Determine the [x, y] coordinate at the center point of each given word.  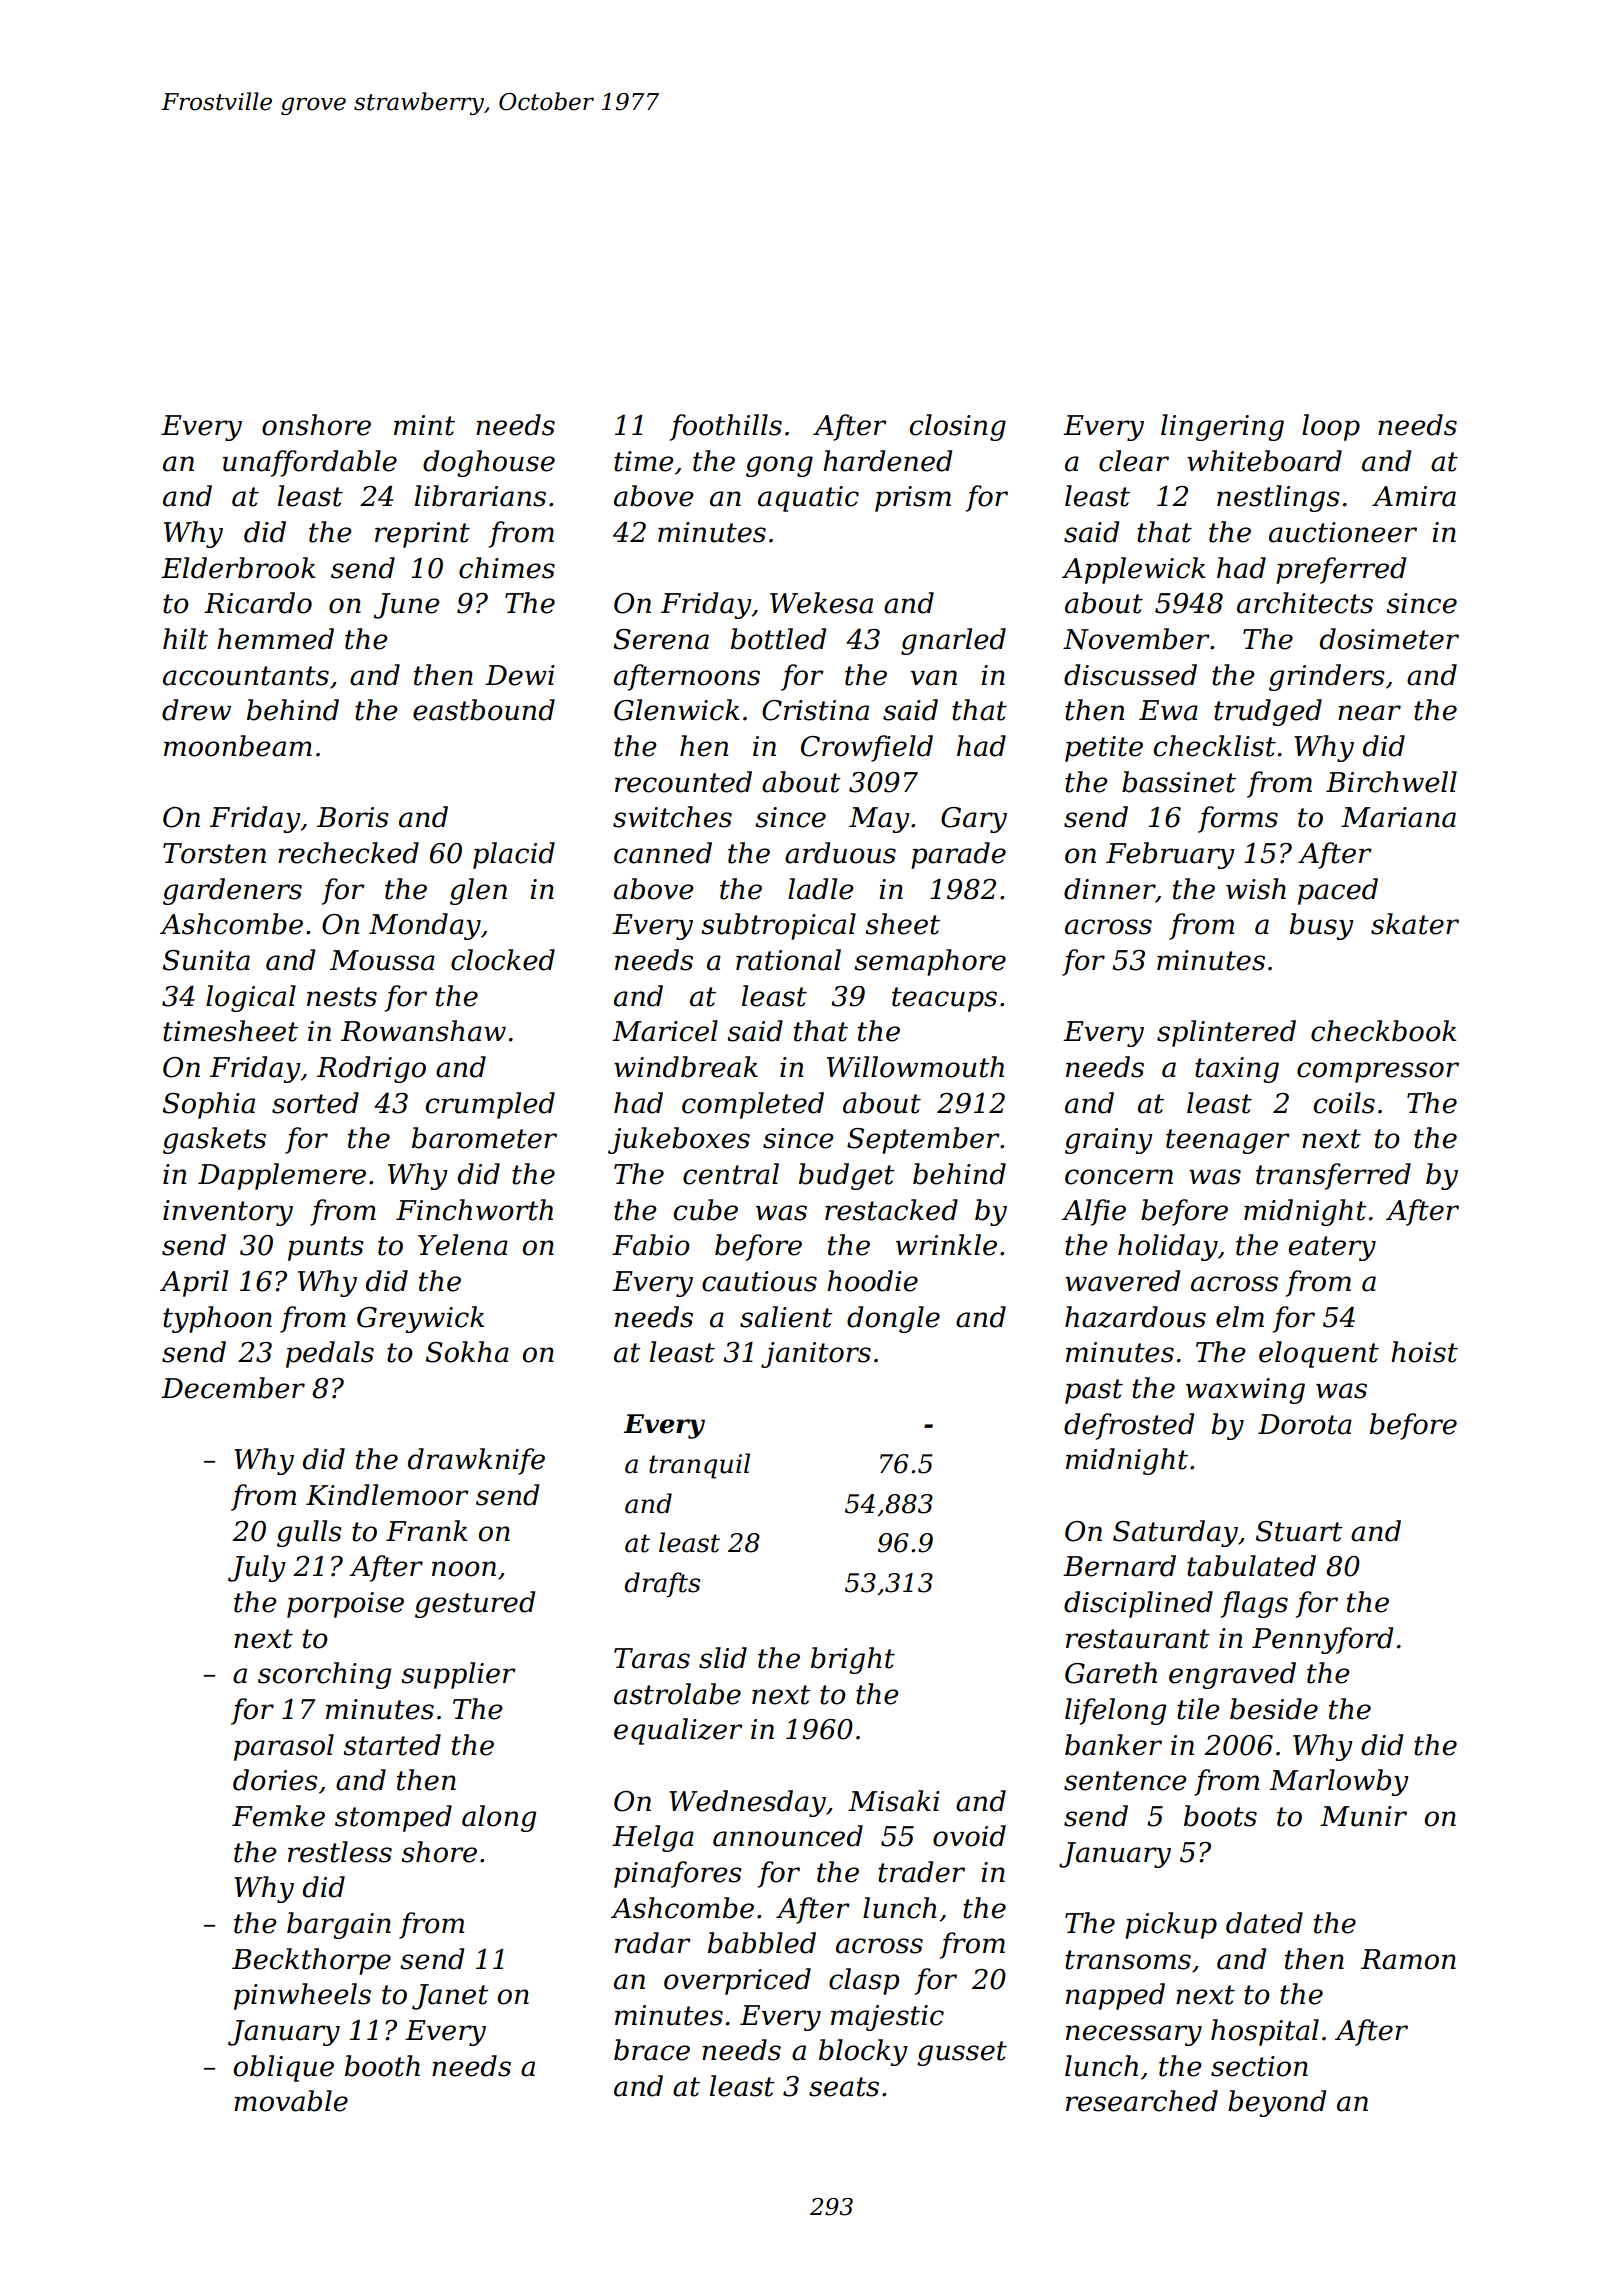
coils [1344, 1103]
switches [672, 817]
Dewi [520, 675]
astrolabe [677, 1694]
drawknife [476, 1461]
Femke [278, 1816]
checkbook [1383, 1031]
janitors [816, 1355]
